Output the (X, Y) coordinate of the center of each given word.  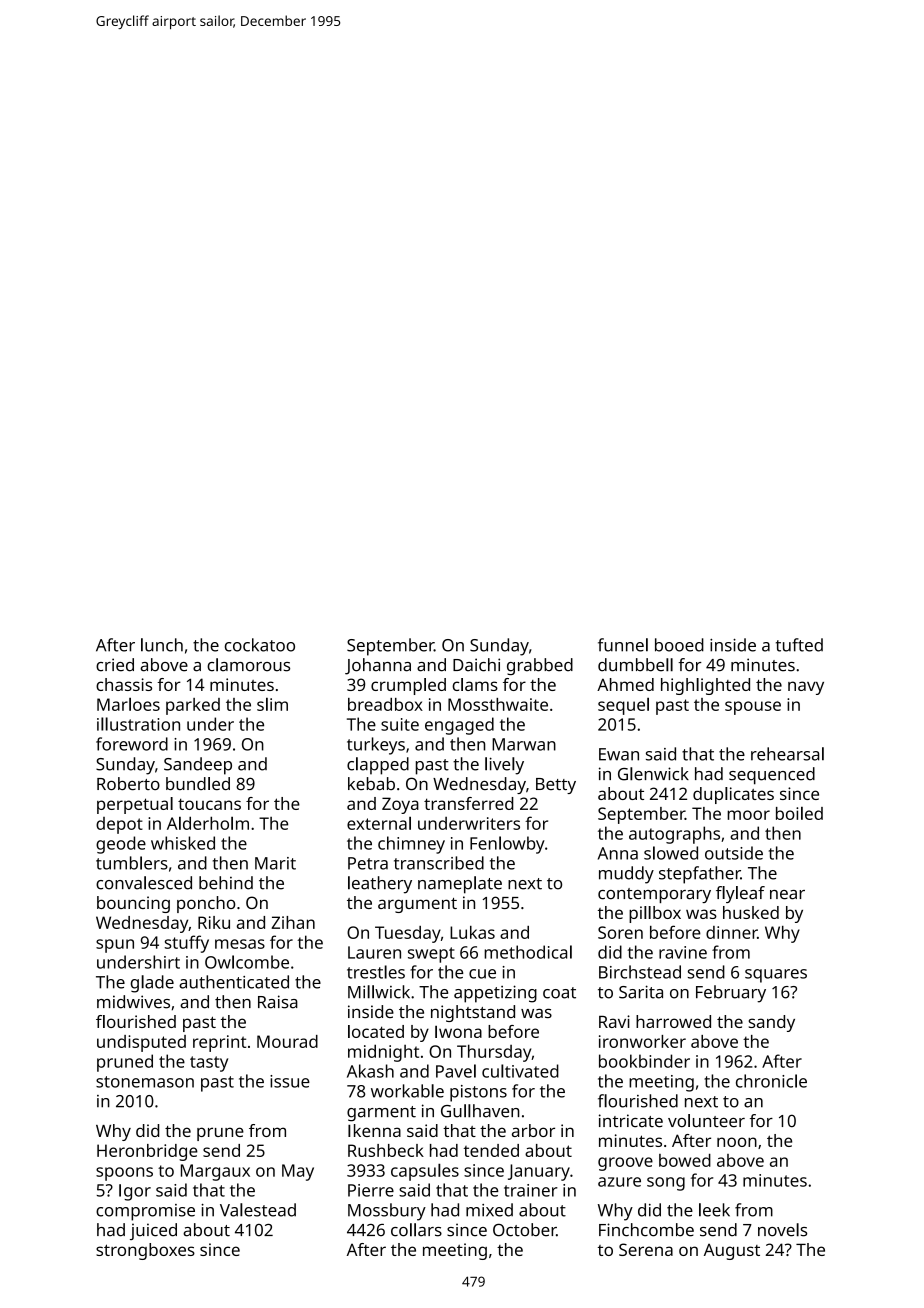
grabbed (540, 666)
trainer (531, 1190)
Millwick (379, 992)
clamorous (248, 665)
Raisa (278, 1002)
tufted (799, 645)
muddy (626, 875)
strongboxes (145, 1251)
